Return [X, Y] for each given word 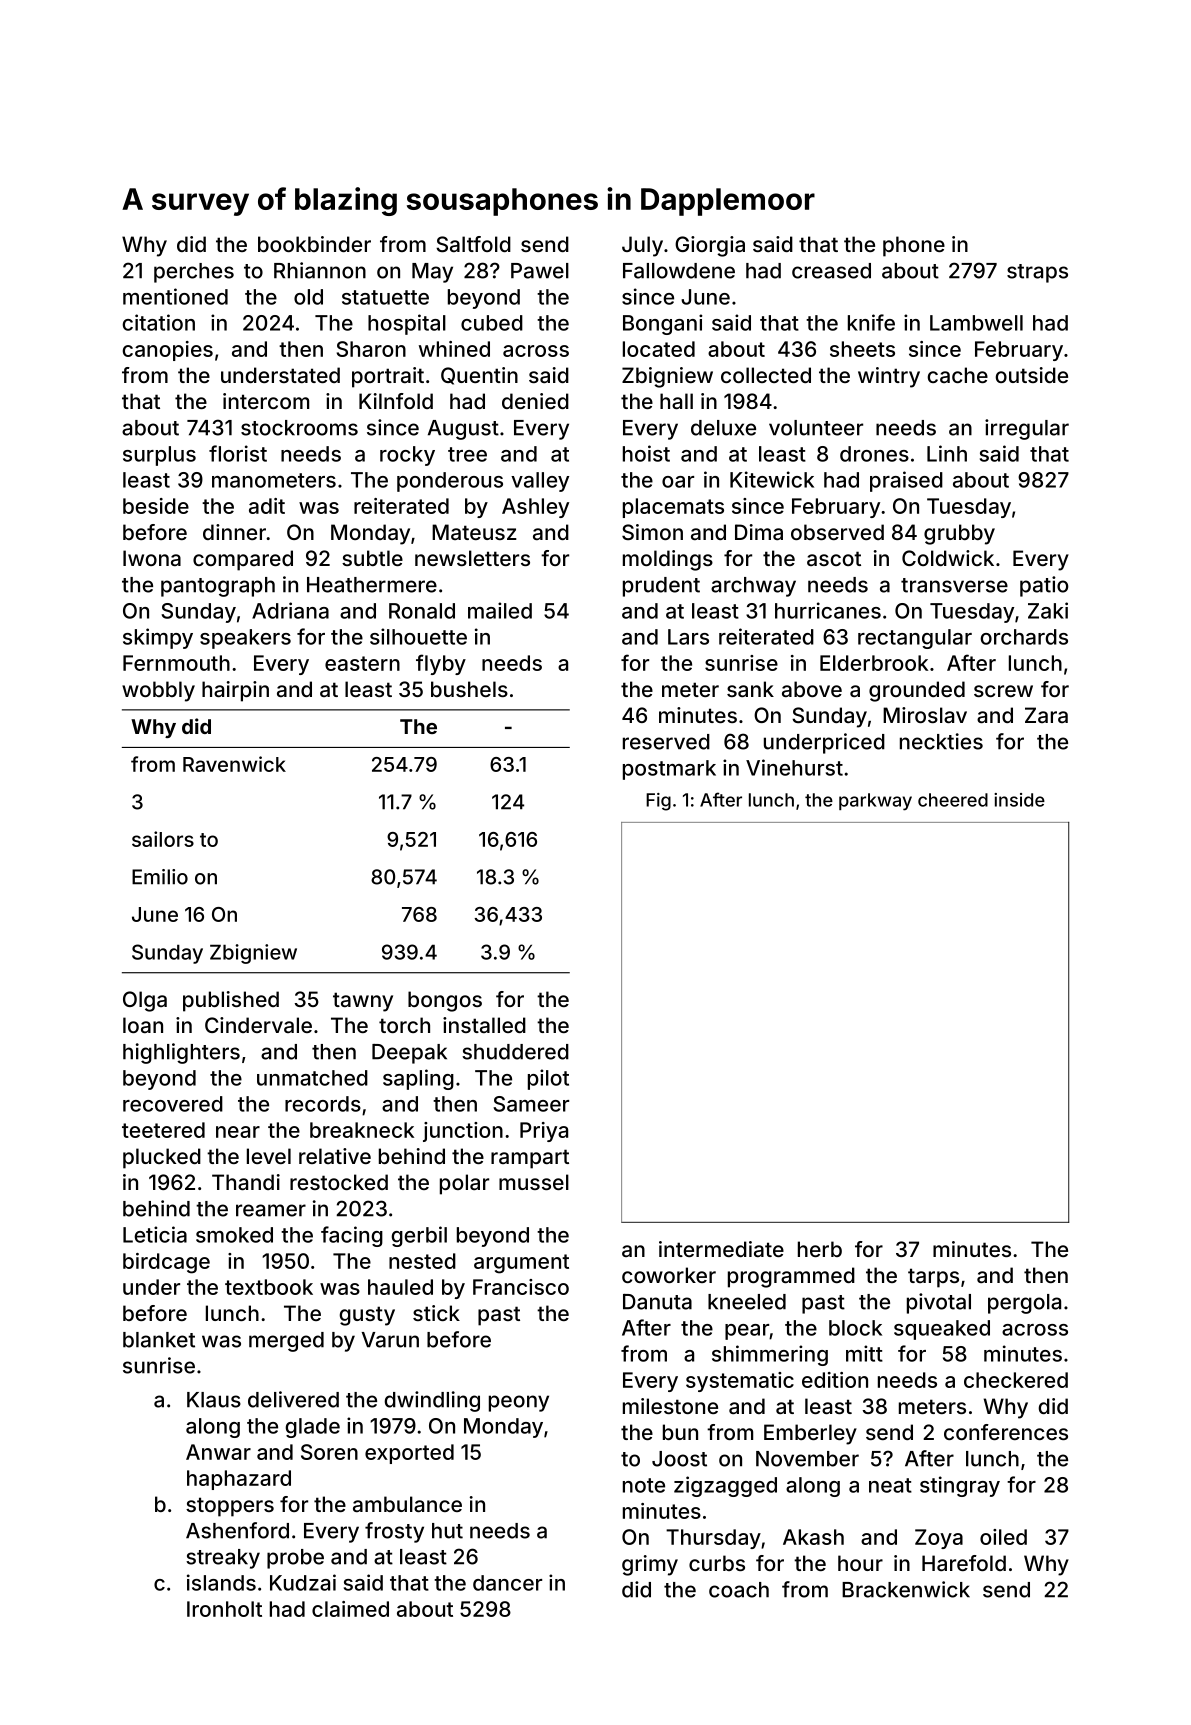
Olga [145, 1001]
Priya [544, 1132]
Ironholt [224, 1609]
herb [820, 1249]
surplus [159, 456]
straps [1037, 273]
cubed [492, 323]
